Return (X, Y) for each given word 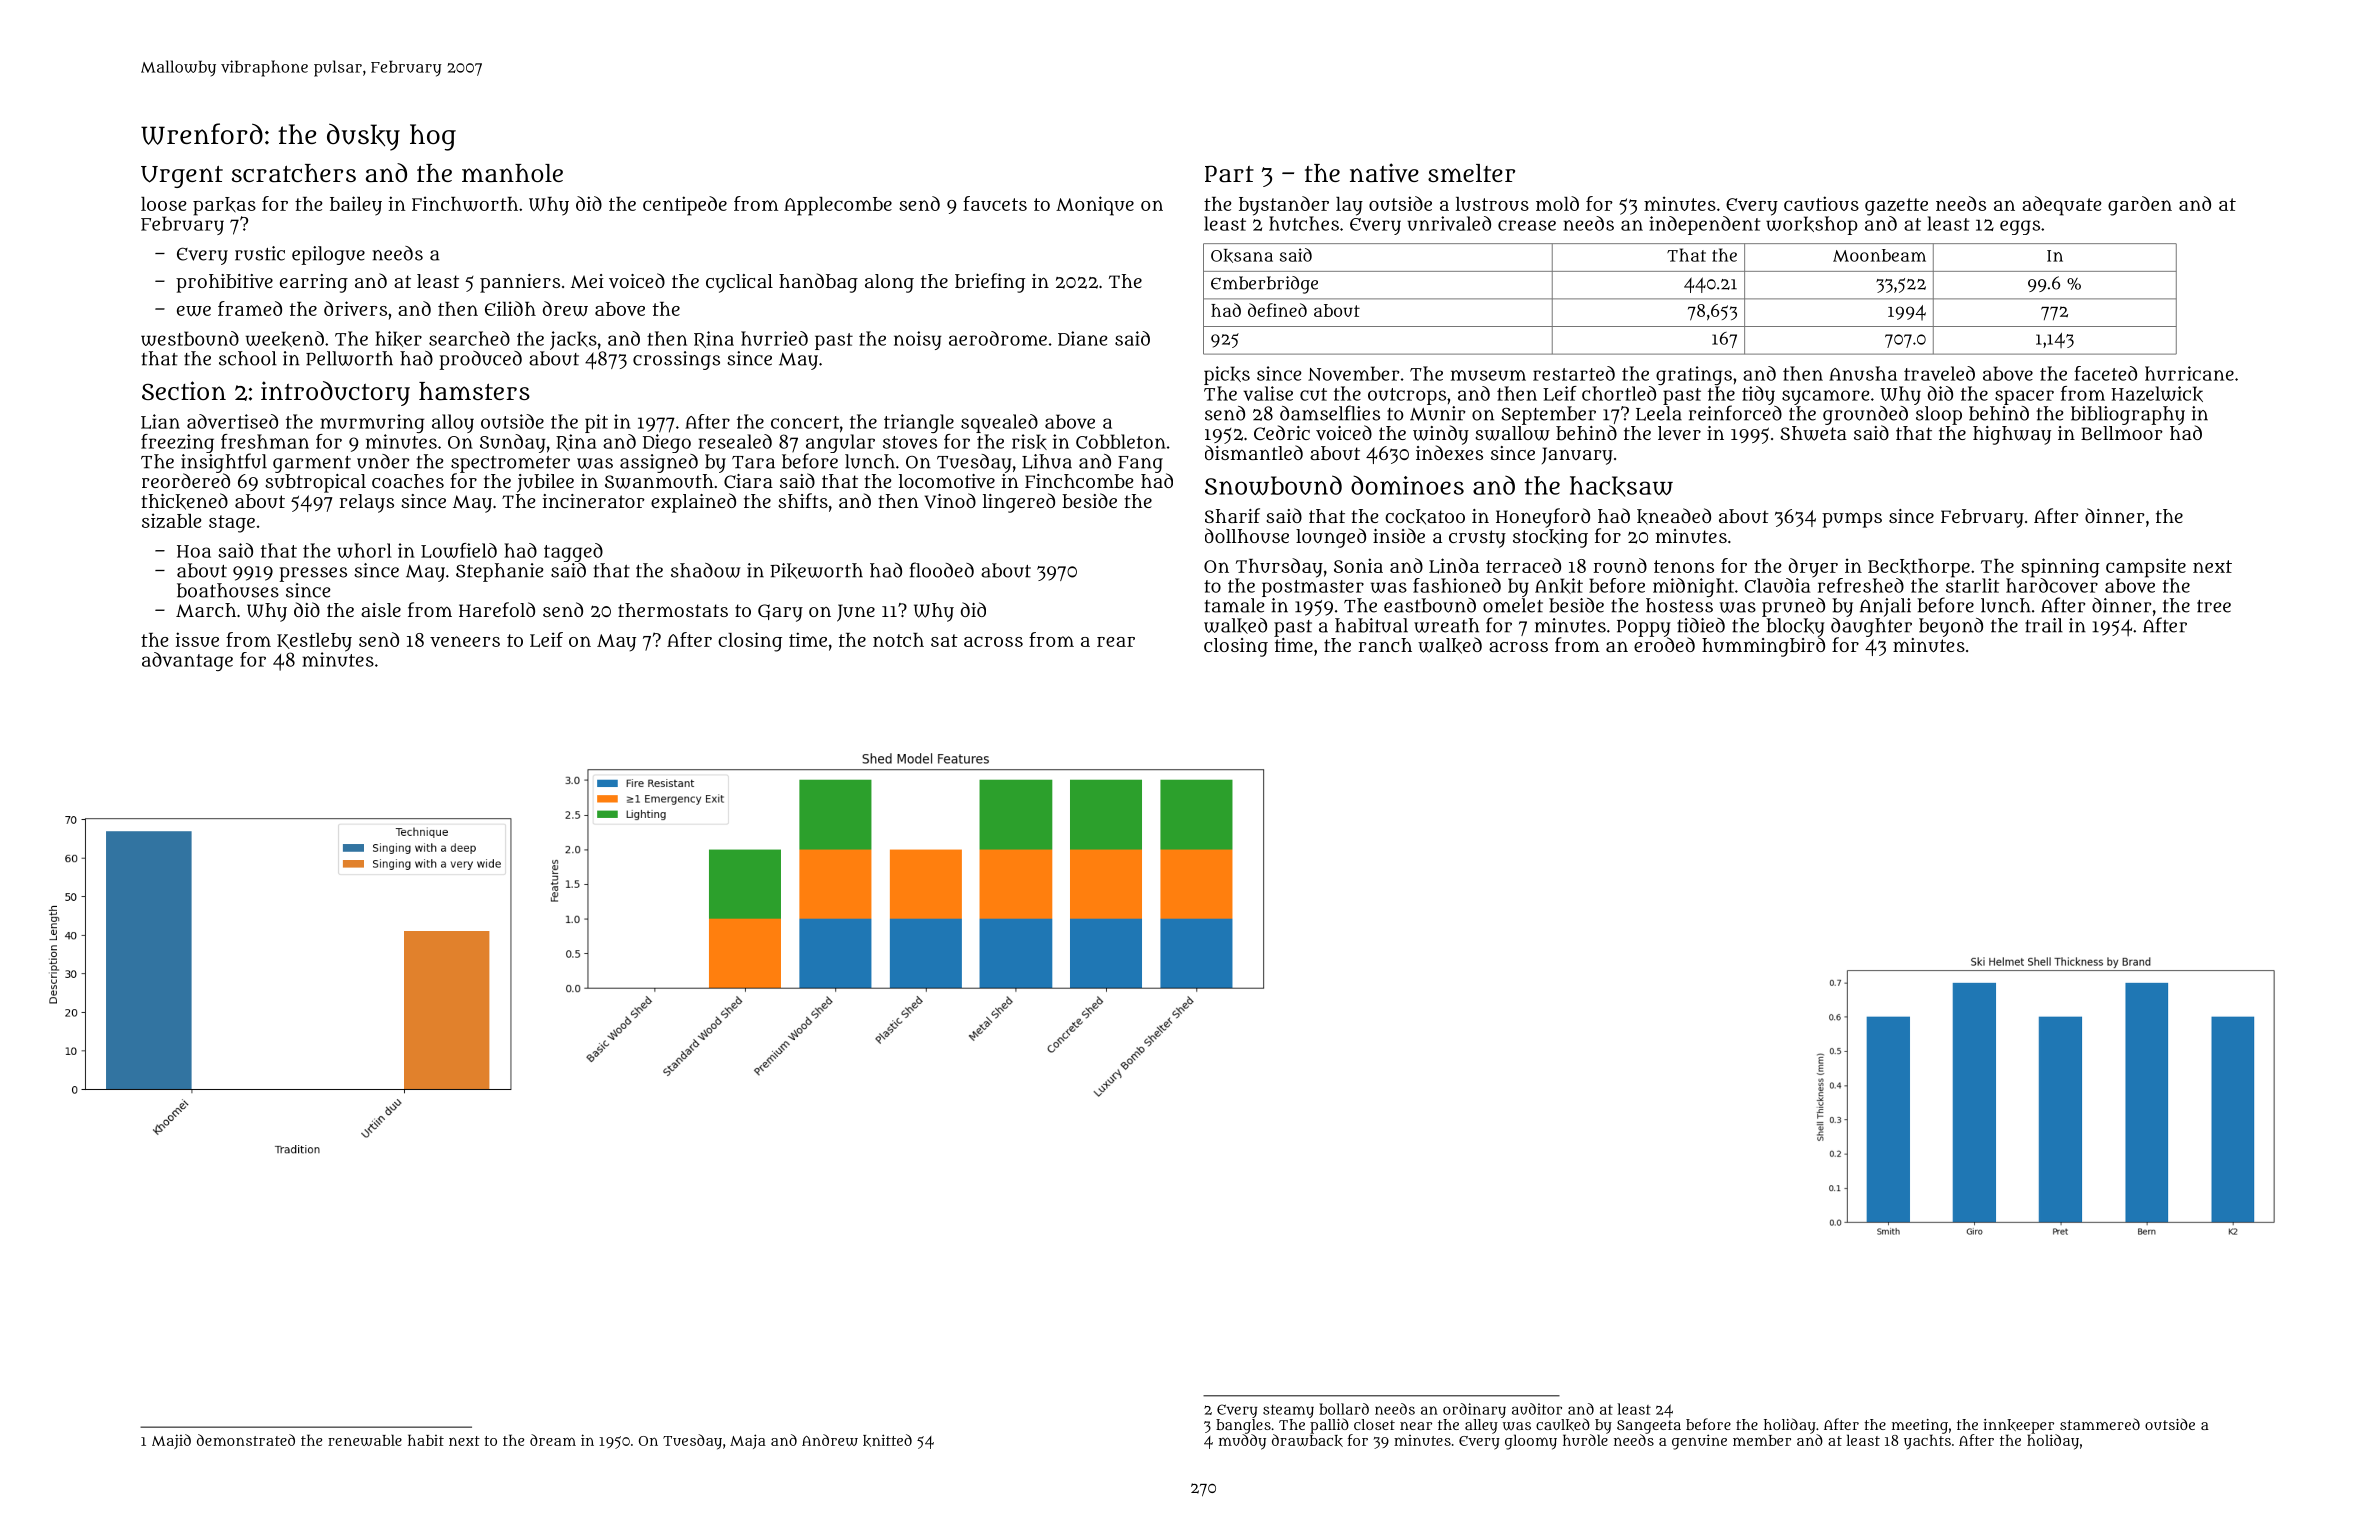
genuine (1699, 1442)
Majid (171, 1441)
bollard (1344, 1409)
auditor (1537, 1409)
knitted (887, 1440)
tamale (1235, 605)
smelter (1471, 173)
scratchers (294, 173)
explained (693, 503)
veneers (465, 641)
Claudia (1777, 585)
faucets (995, 203)
